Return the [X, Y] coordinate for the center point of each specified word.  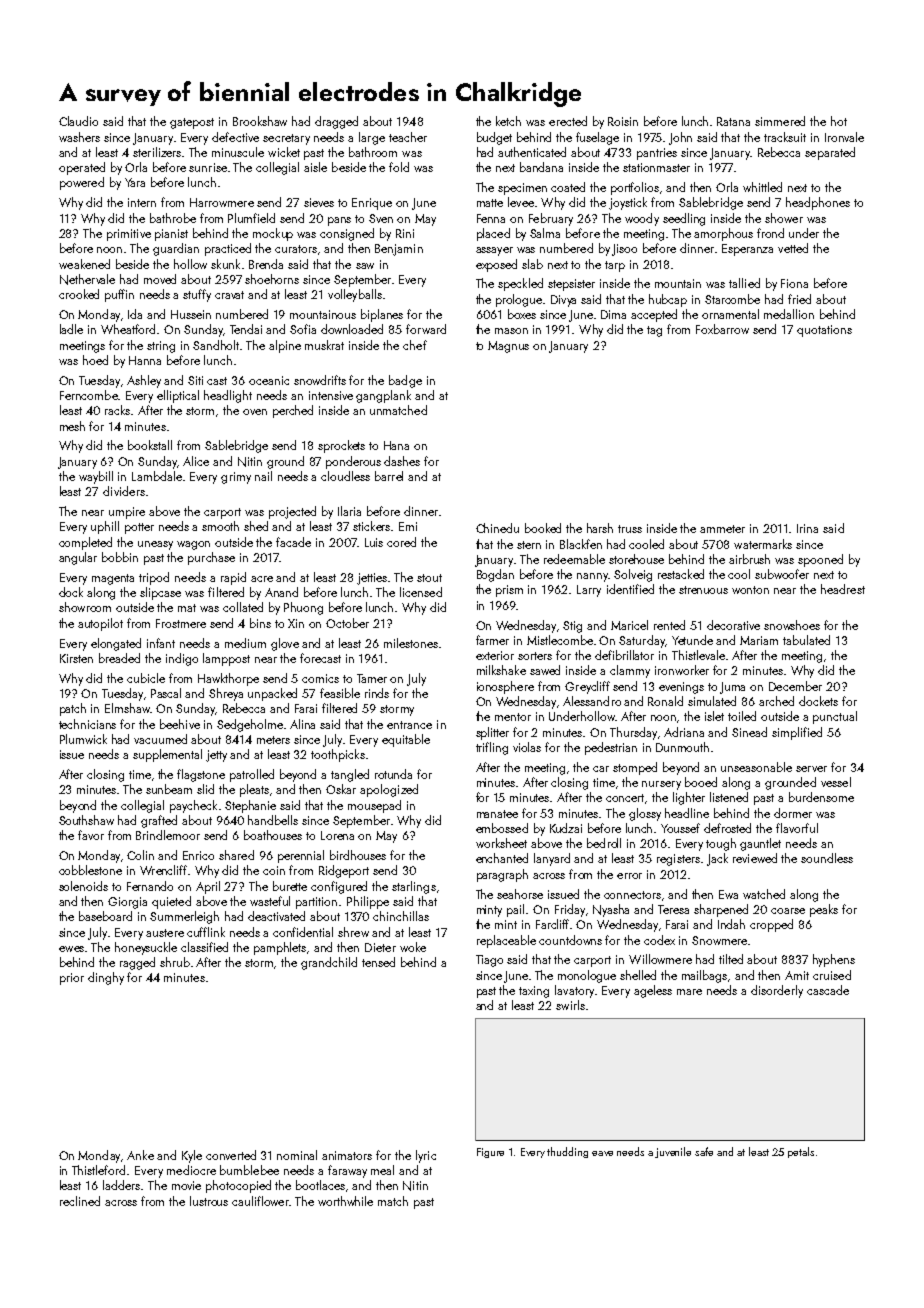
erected [568, 121]
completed [85, 543]
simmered [780, 121]
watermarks [763, 544]
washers [79, 137]
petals [801, 1152]
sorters [535, 656]
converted [231, 1155]
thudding [567, 1152]
